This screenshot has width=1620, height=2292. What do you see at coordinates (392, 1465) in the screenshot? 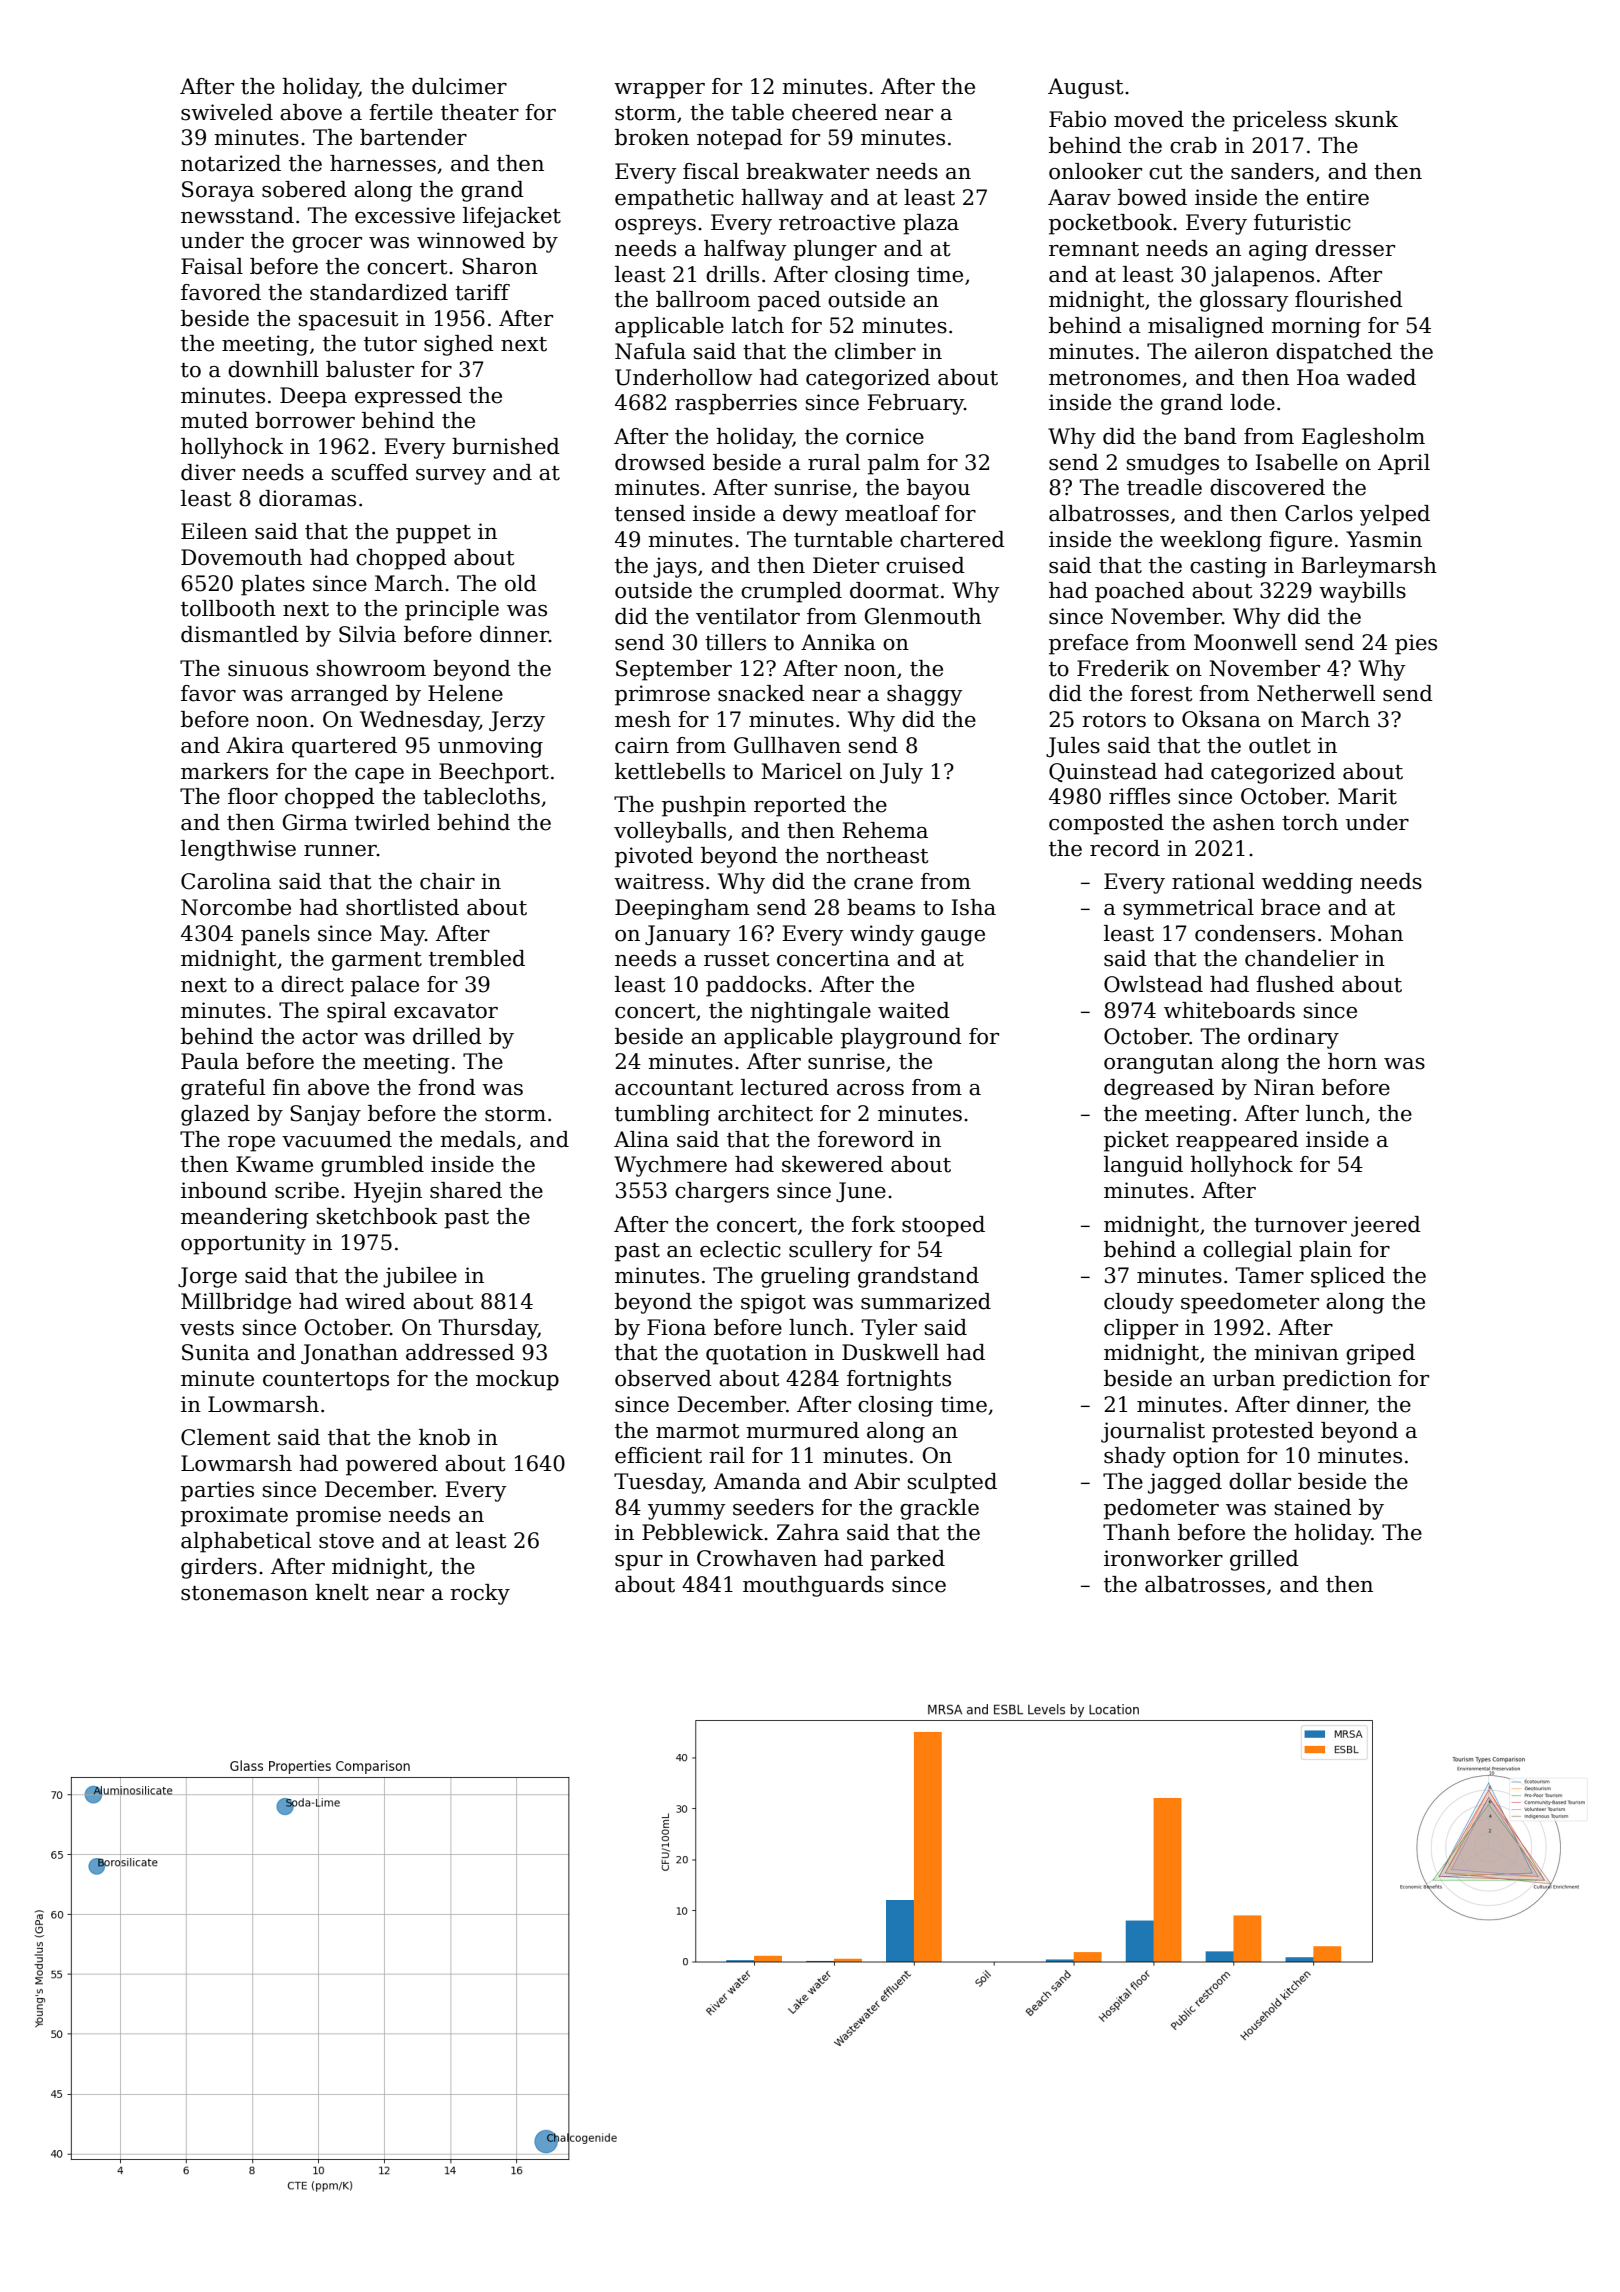
I see `powered` at bounding box center [392, 1465].
